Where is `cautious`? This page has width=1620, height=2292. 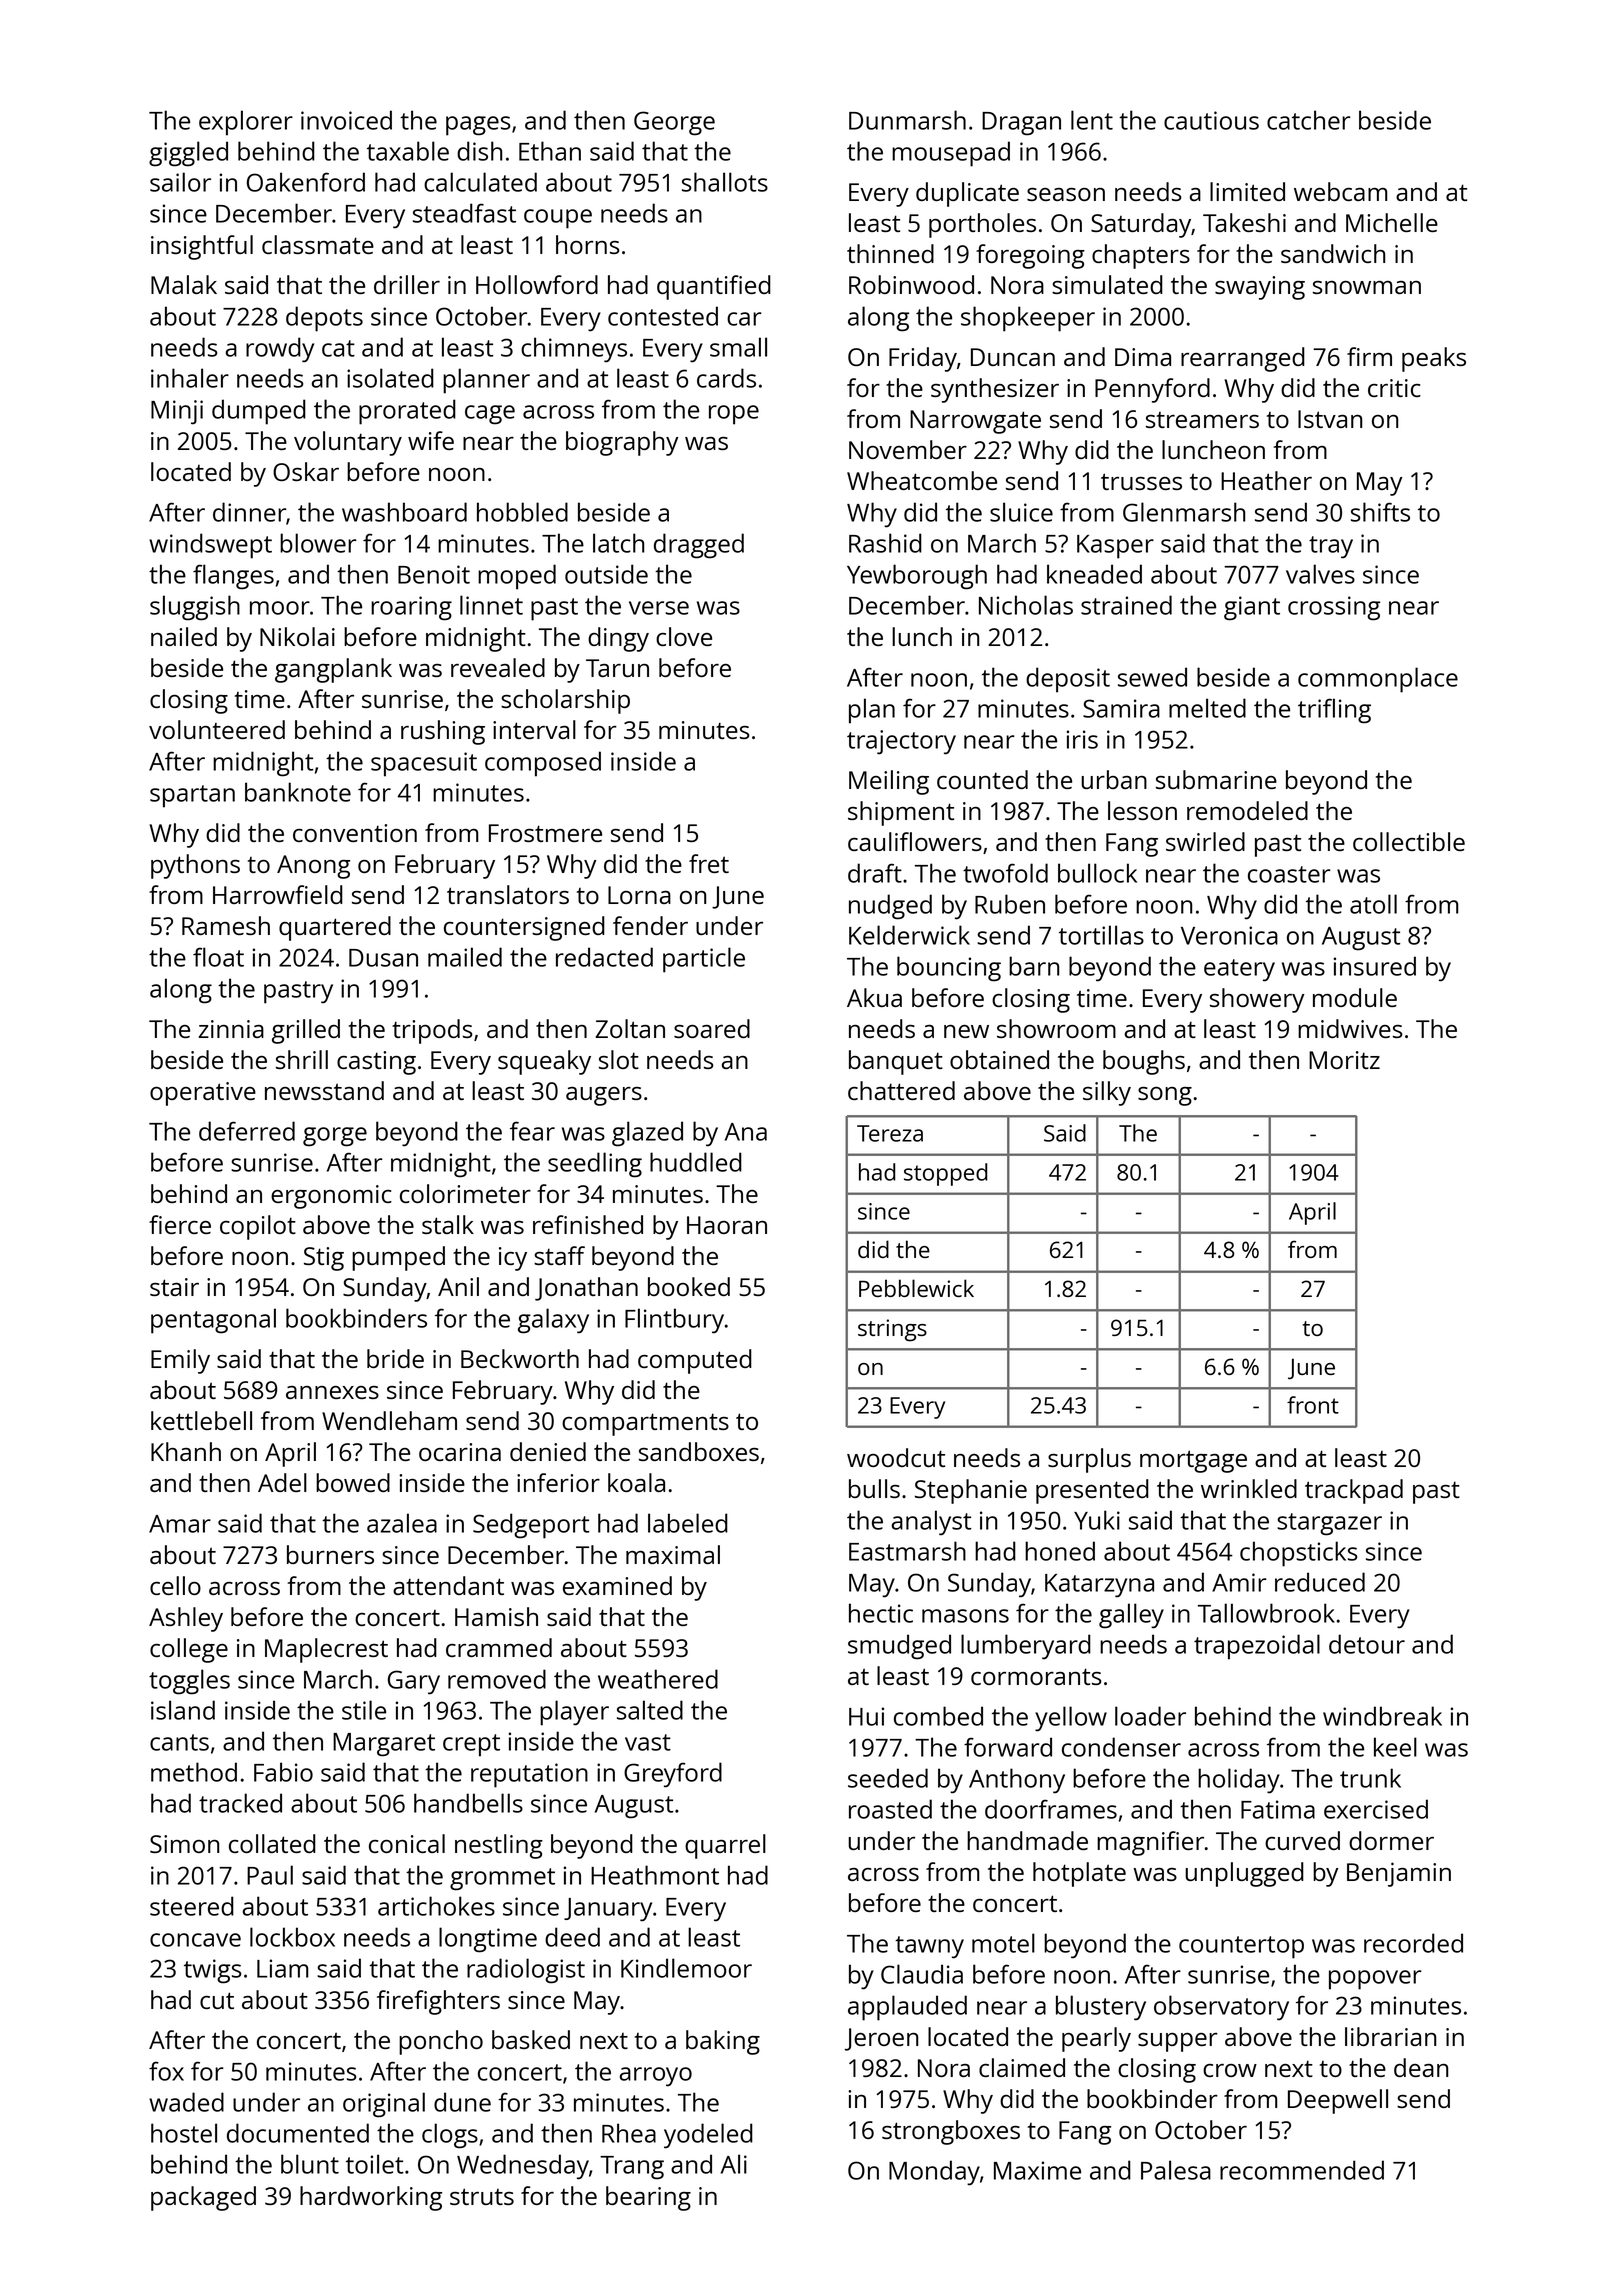
cautious is located at coordinates (1211, 120).
